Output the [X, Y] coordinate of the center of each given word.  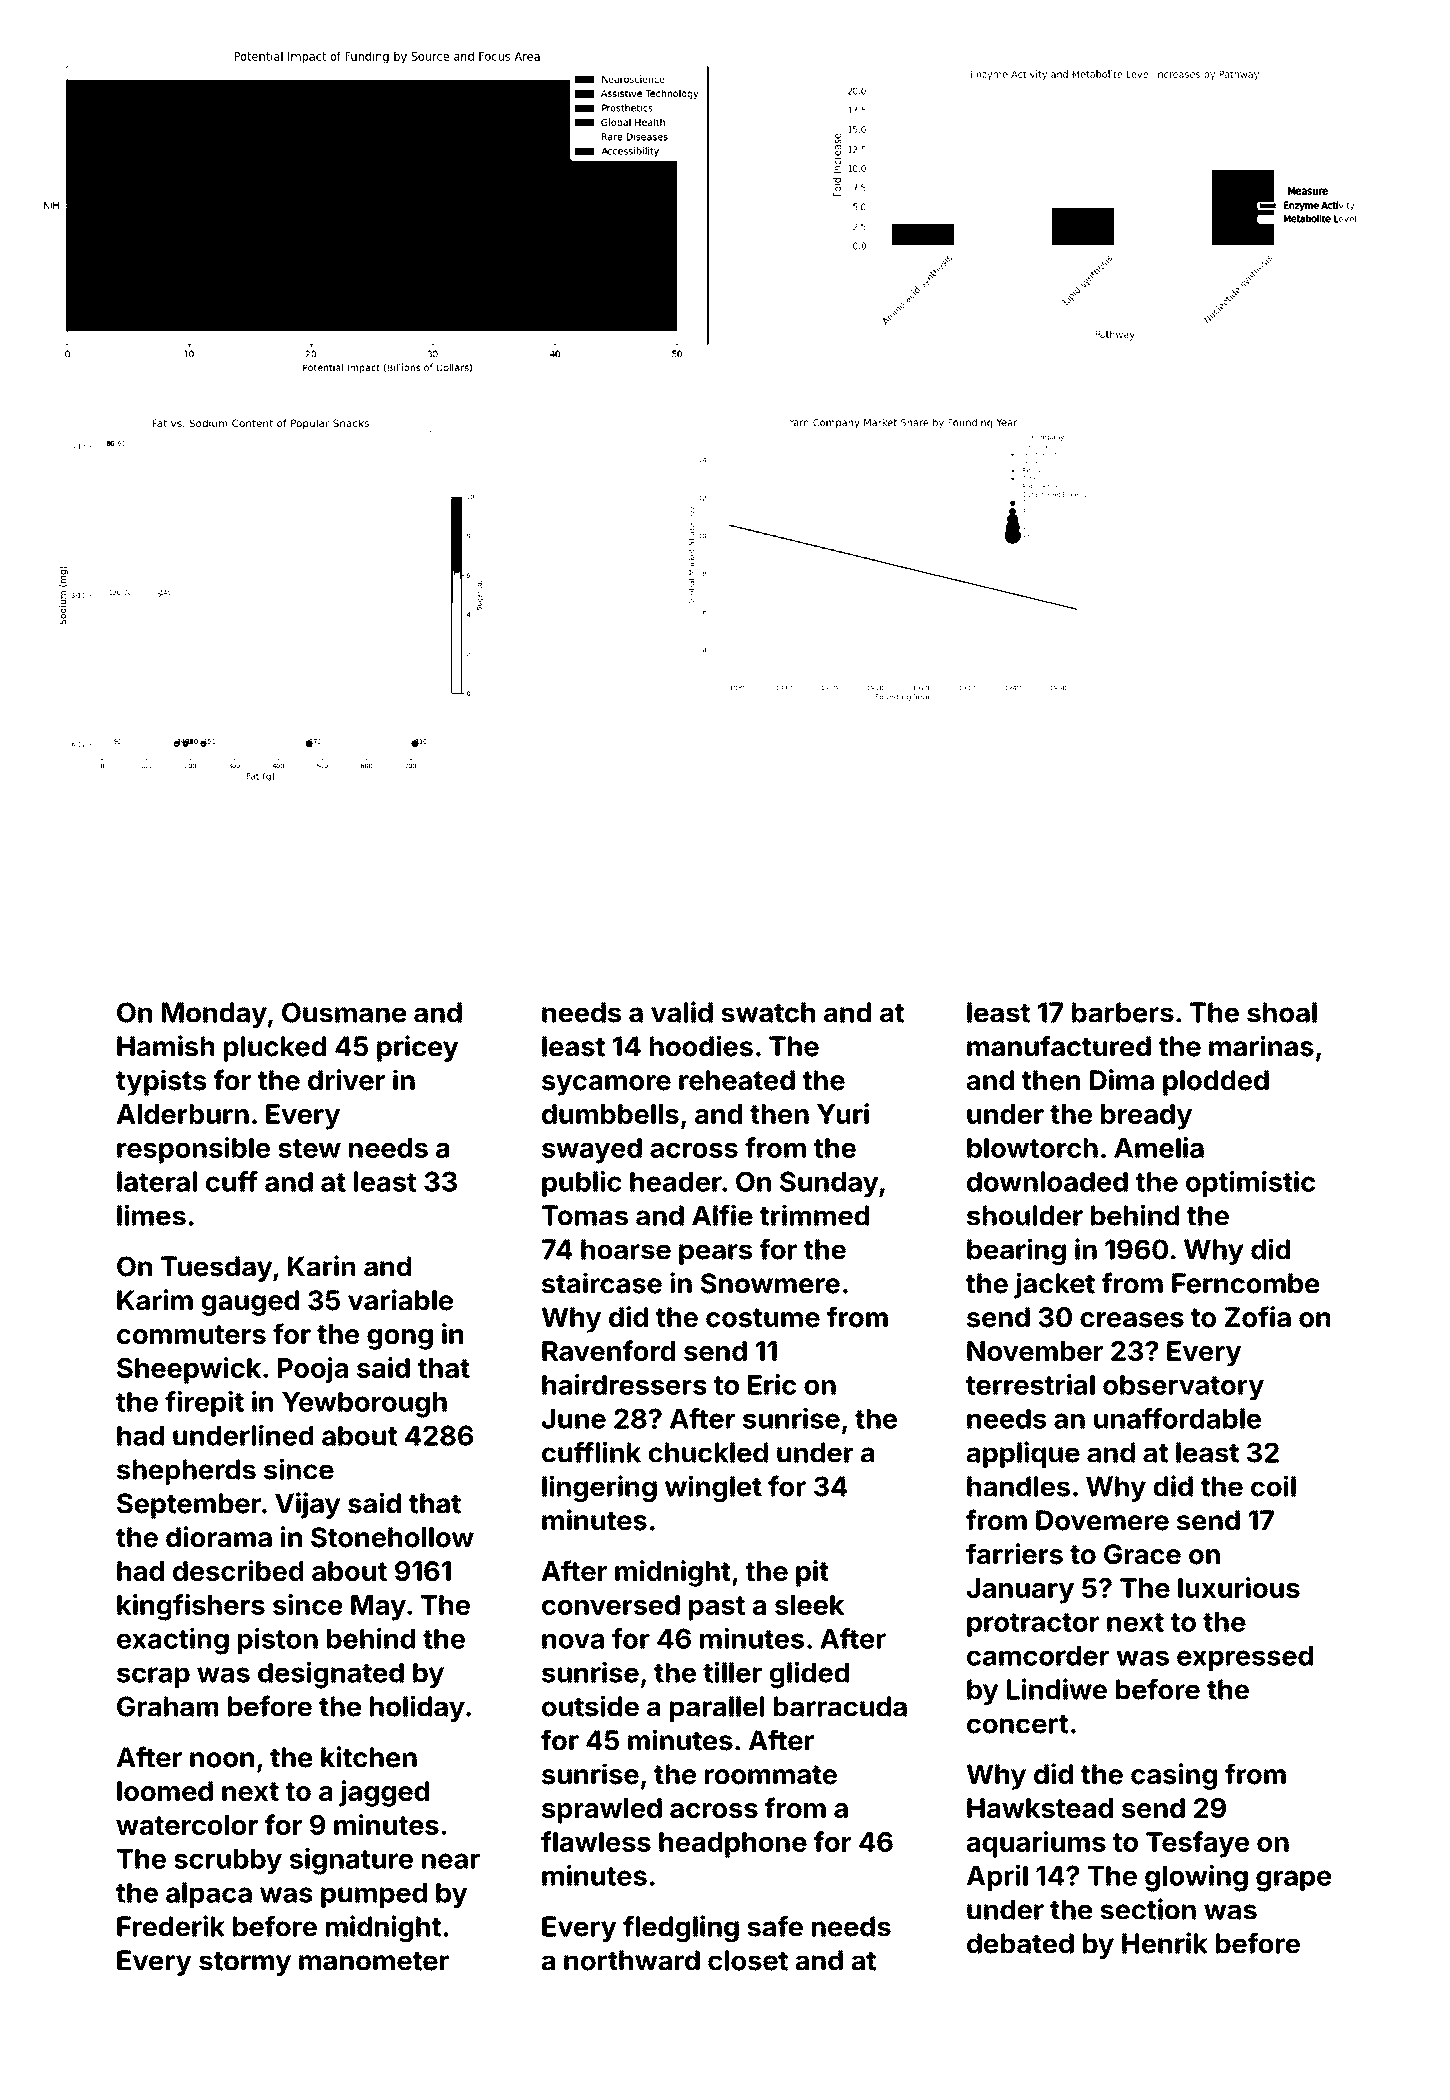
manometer [374, 1961]
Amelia [1159, 1147]
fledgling [681, 1928]
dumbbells [610, 1114]
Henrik [1165, 1943]
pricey [418, 1048]
